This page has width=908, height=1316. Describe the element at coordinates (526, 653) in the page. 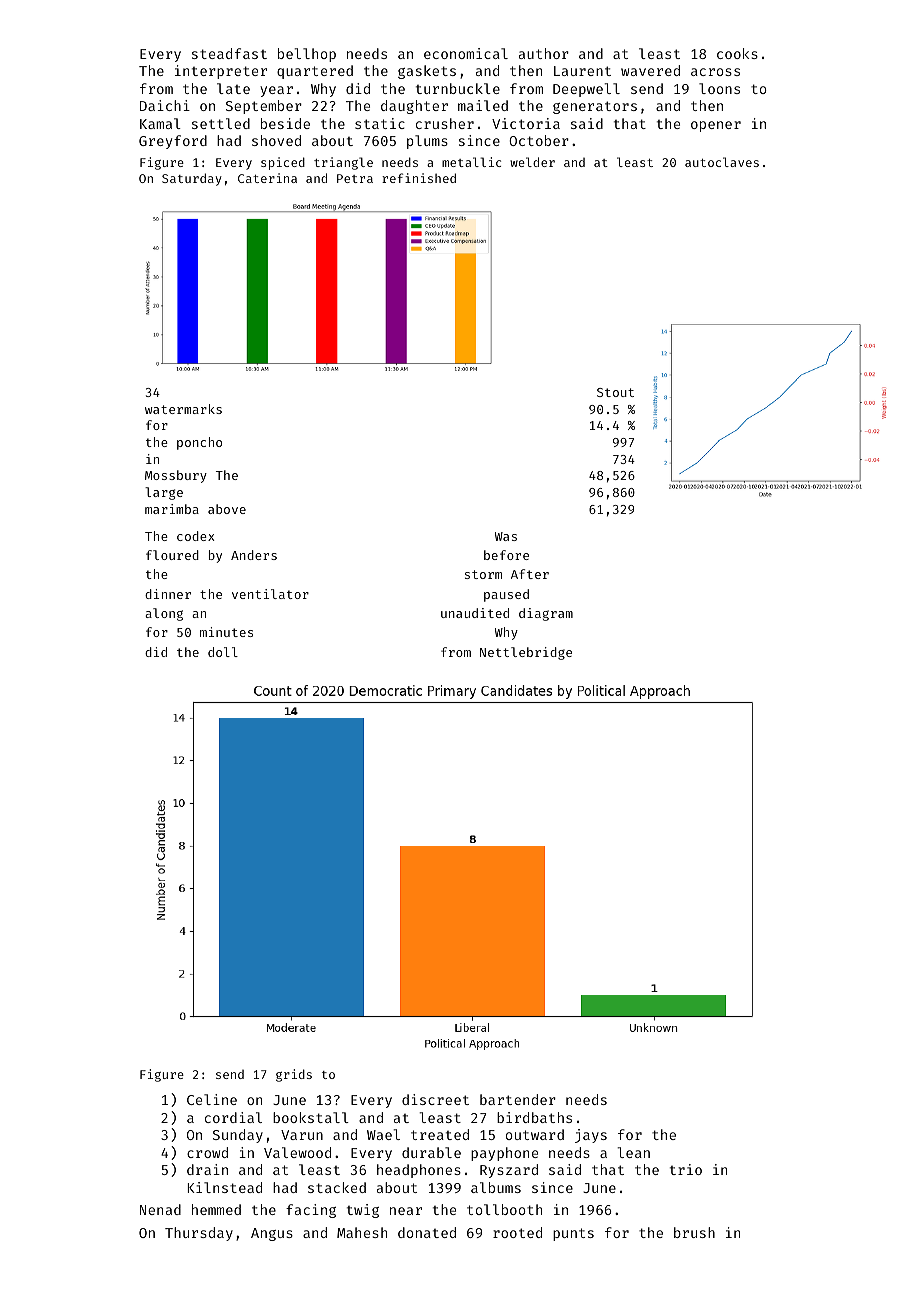

I see `Nettlebridge` at that location.
